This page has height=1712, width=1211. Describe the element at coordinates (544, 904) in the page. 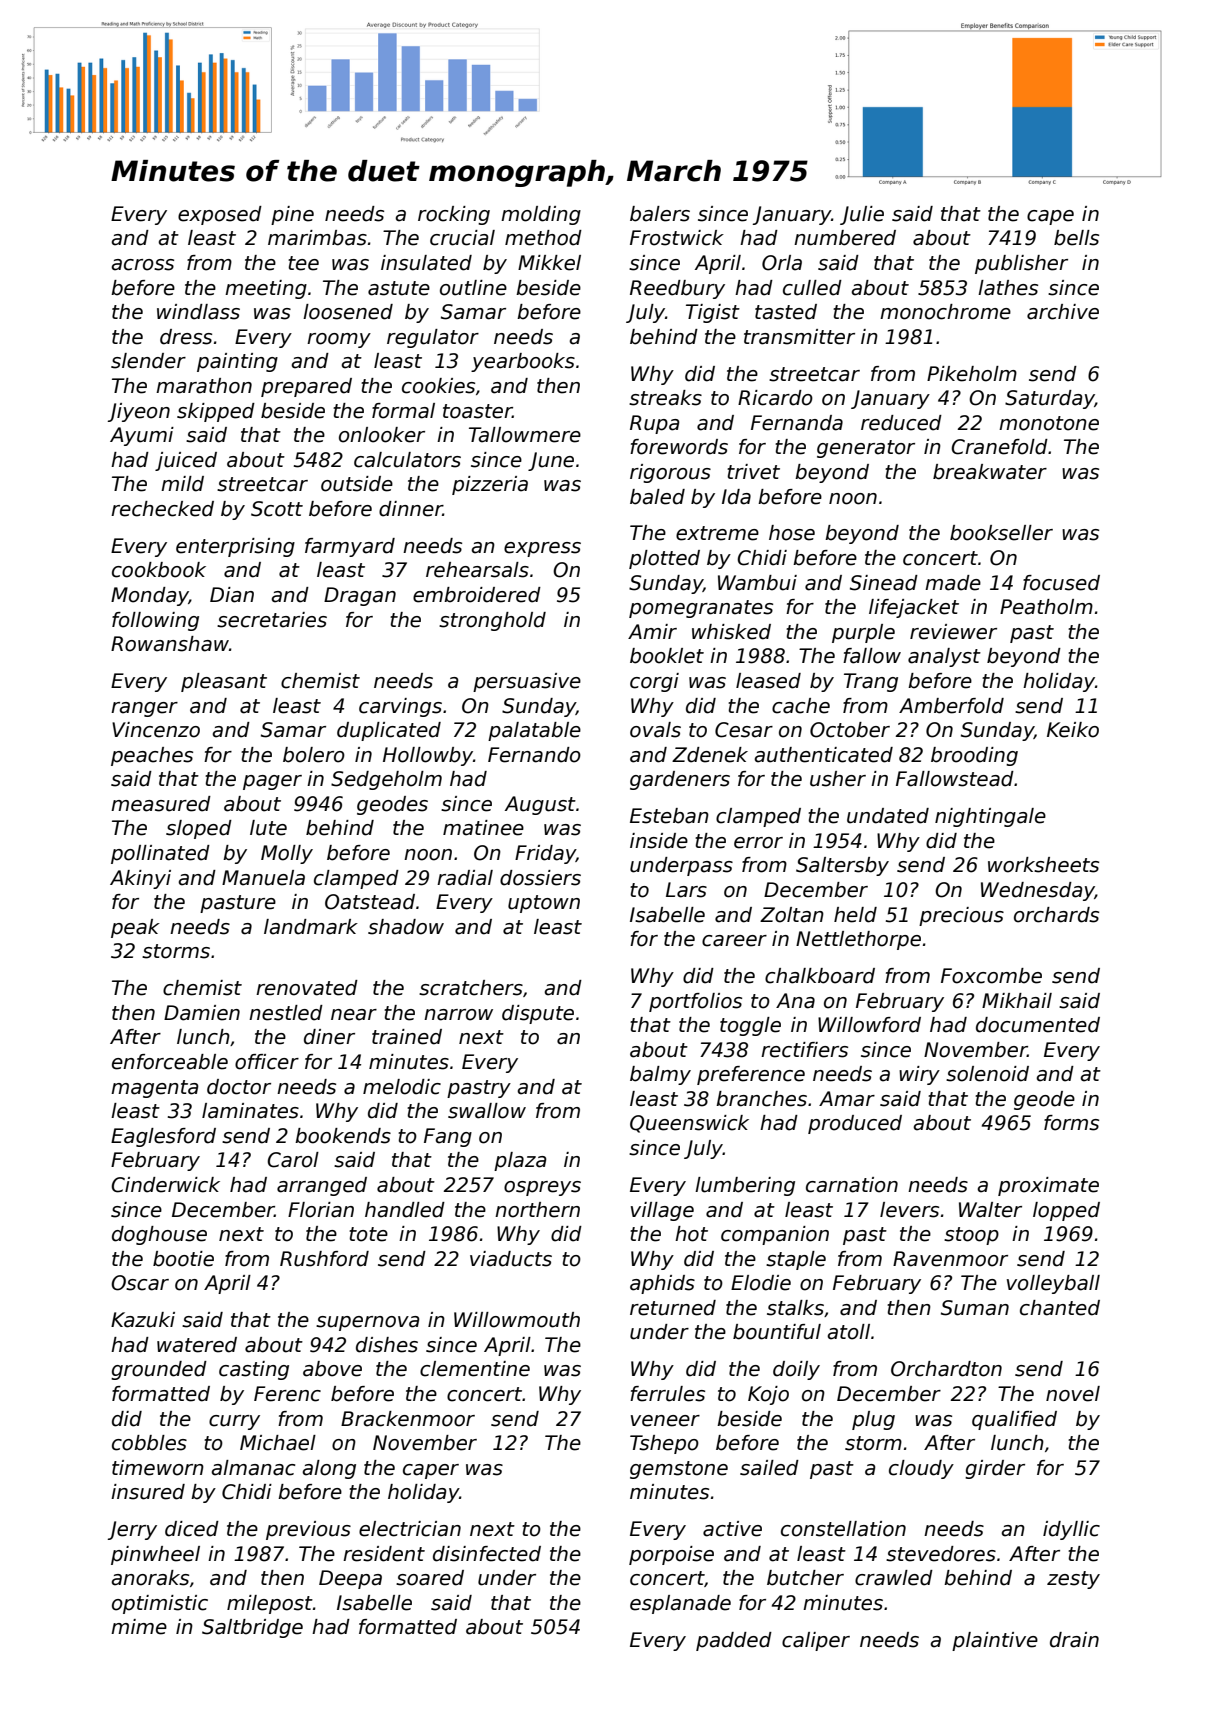

I see `uptown` at that location.
